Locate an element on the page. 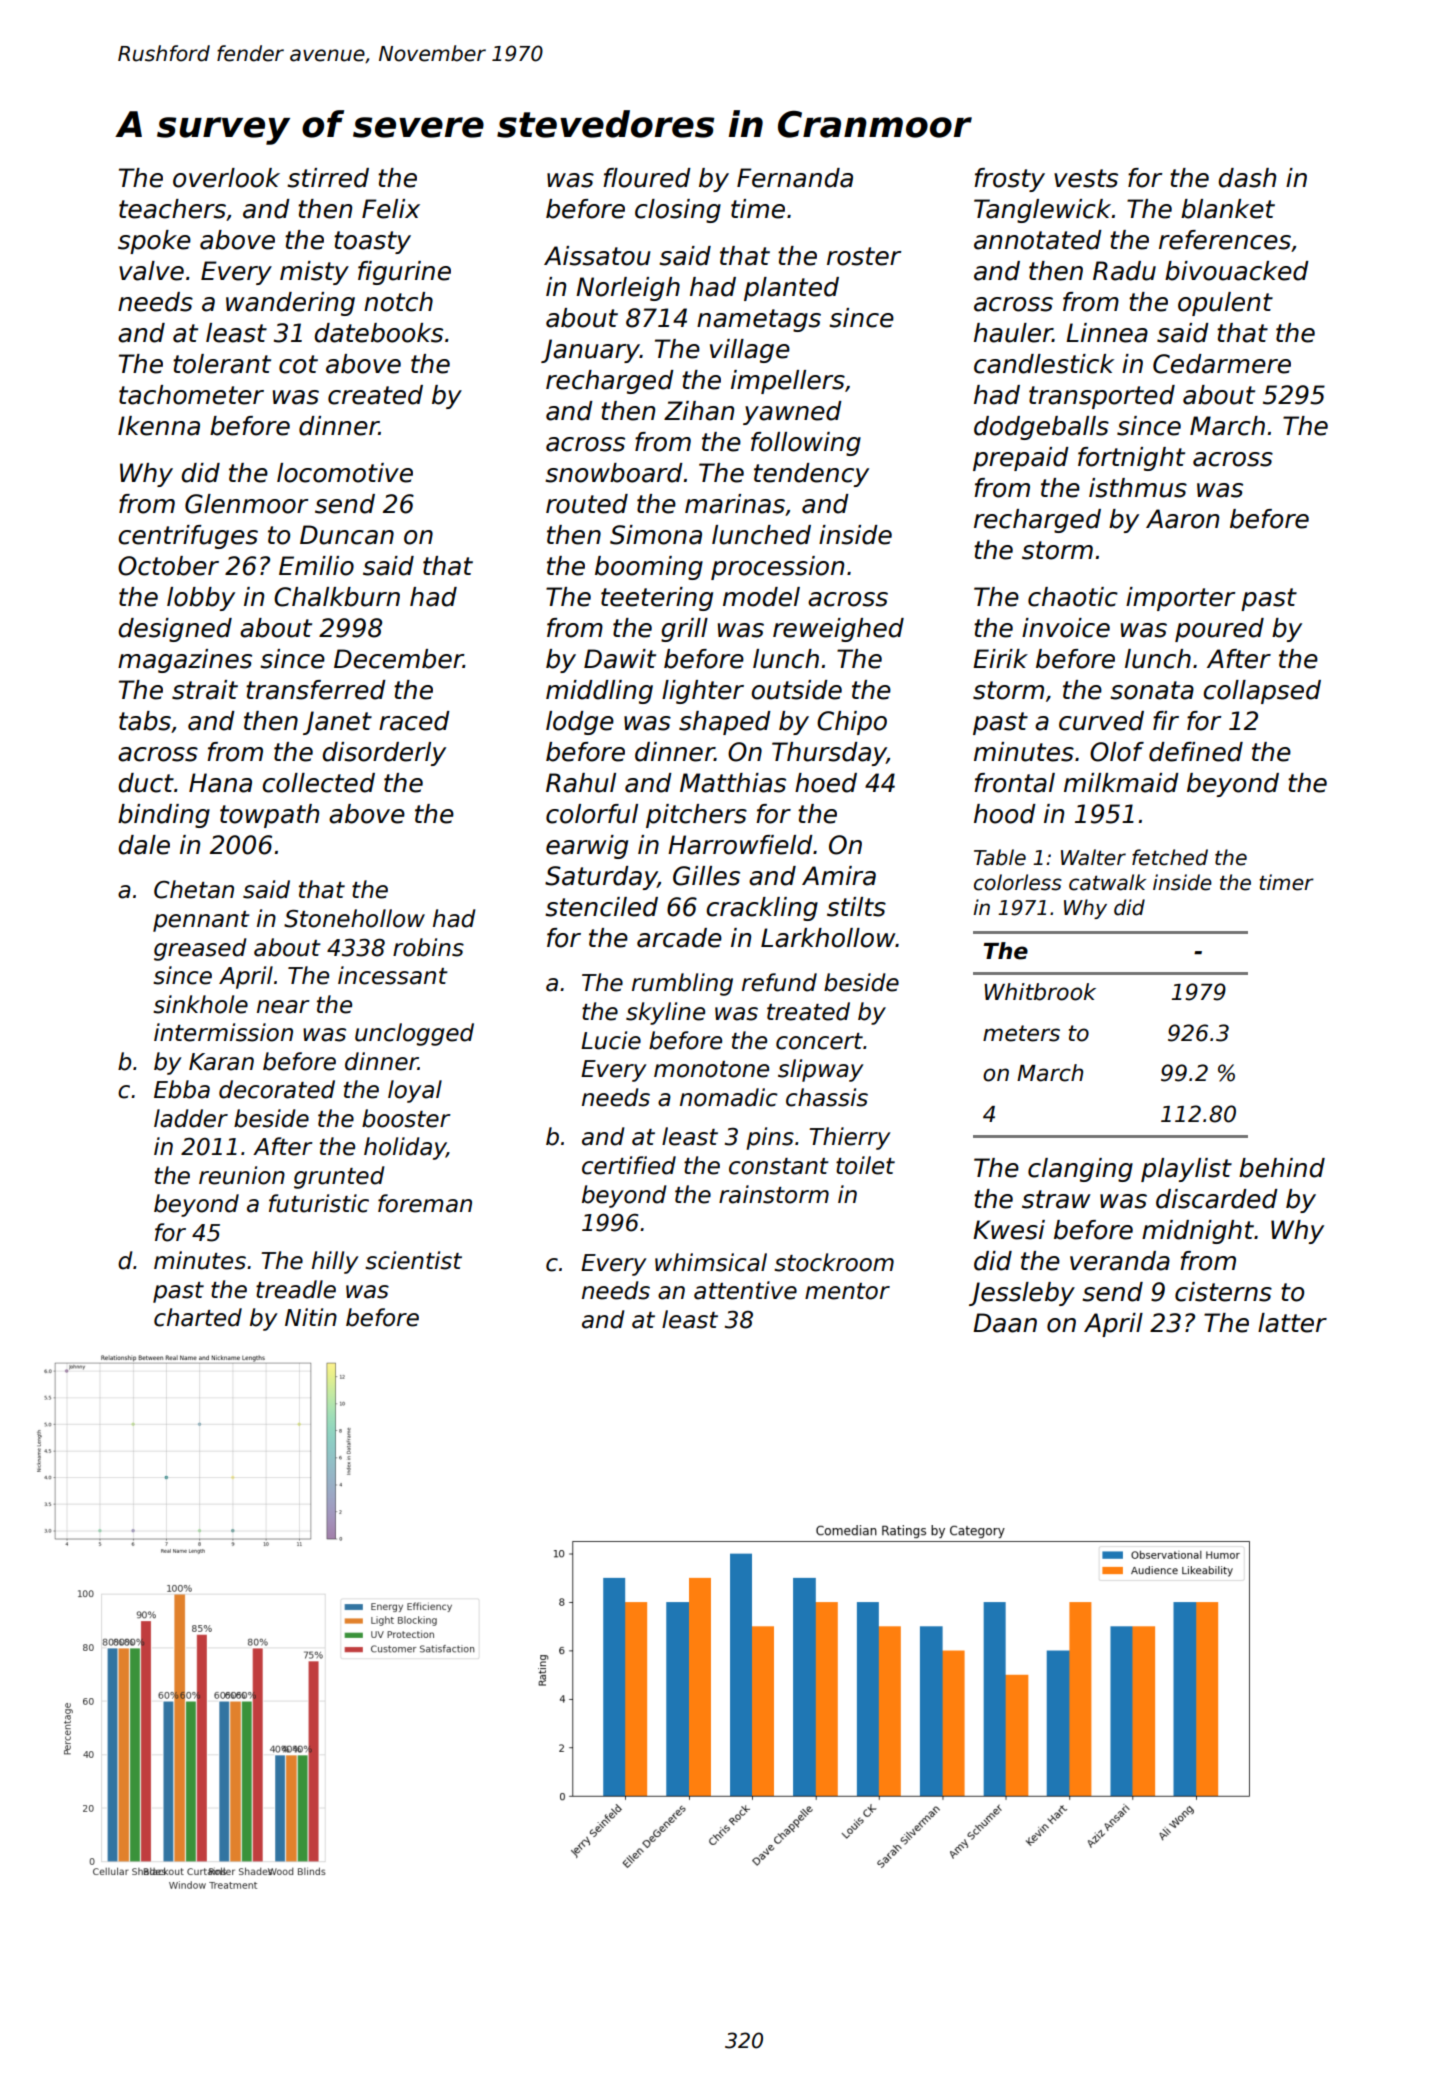 This page has width=1450, height=2100. attentive is located at coordinates (745, 1290).
